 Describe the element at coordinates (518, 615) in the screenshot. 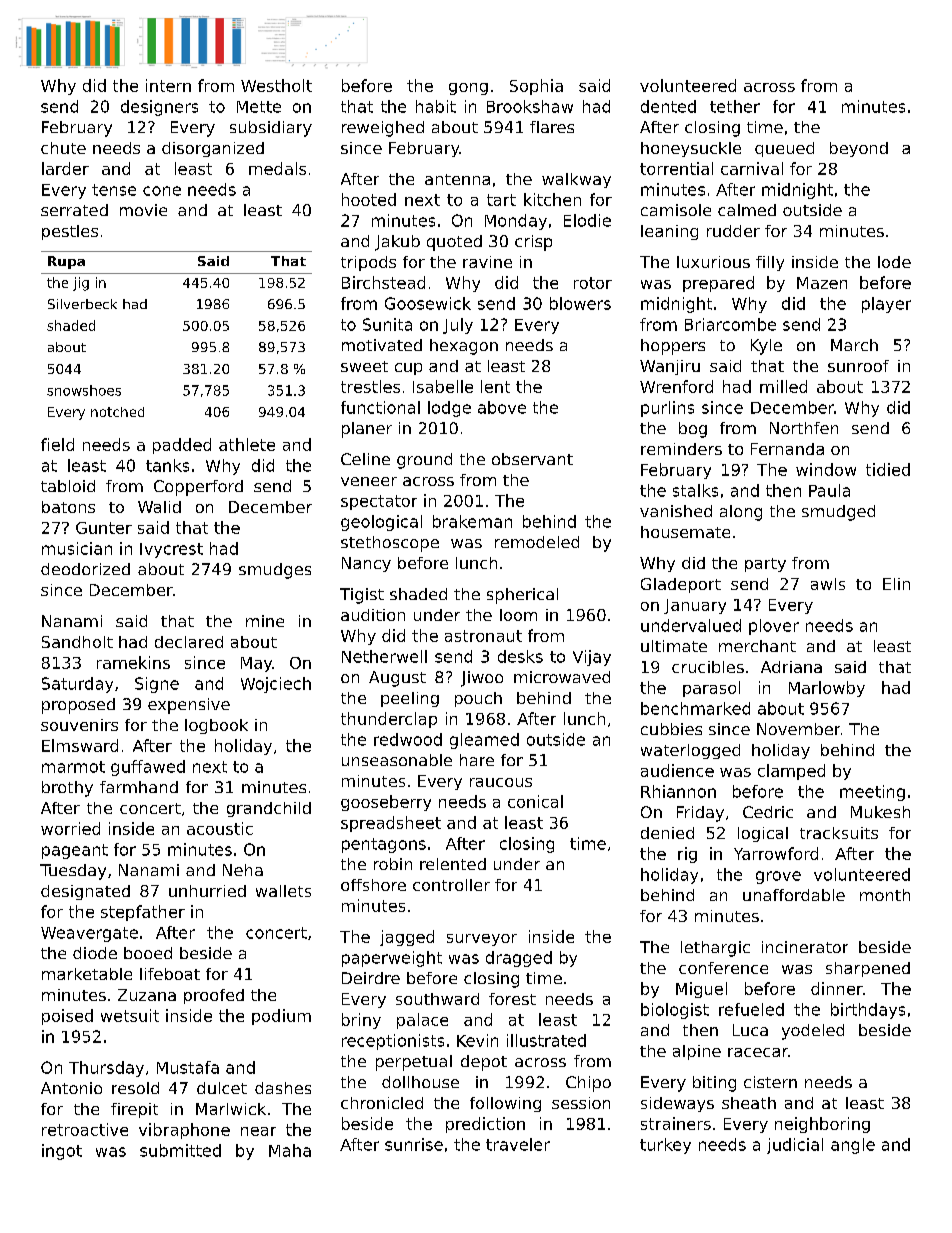

I see `loom` at that location.
